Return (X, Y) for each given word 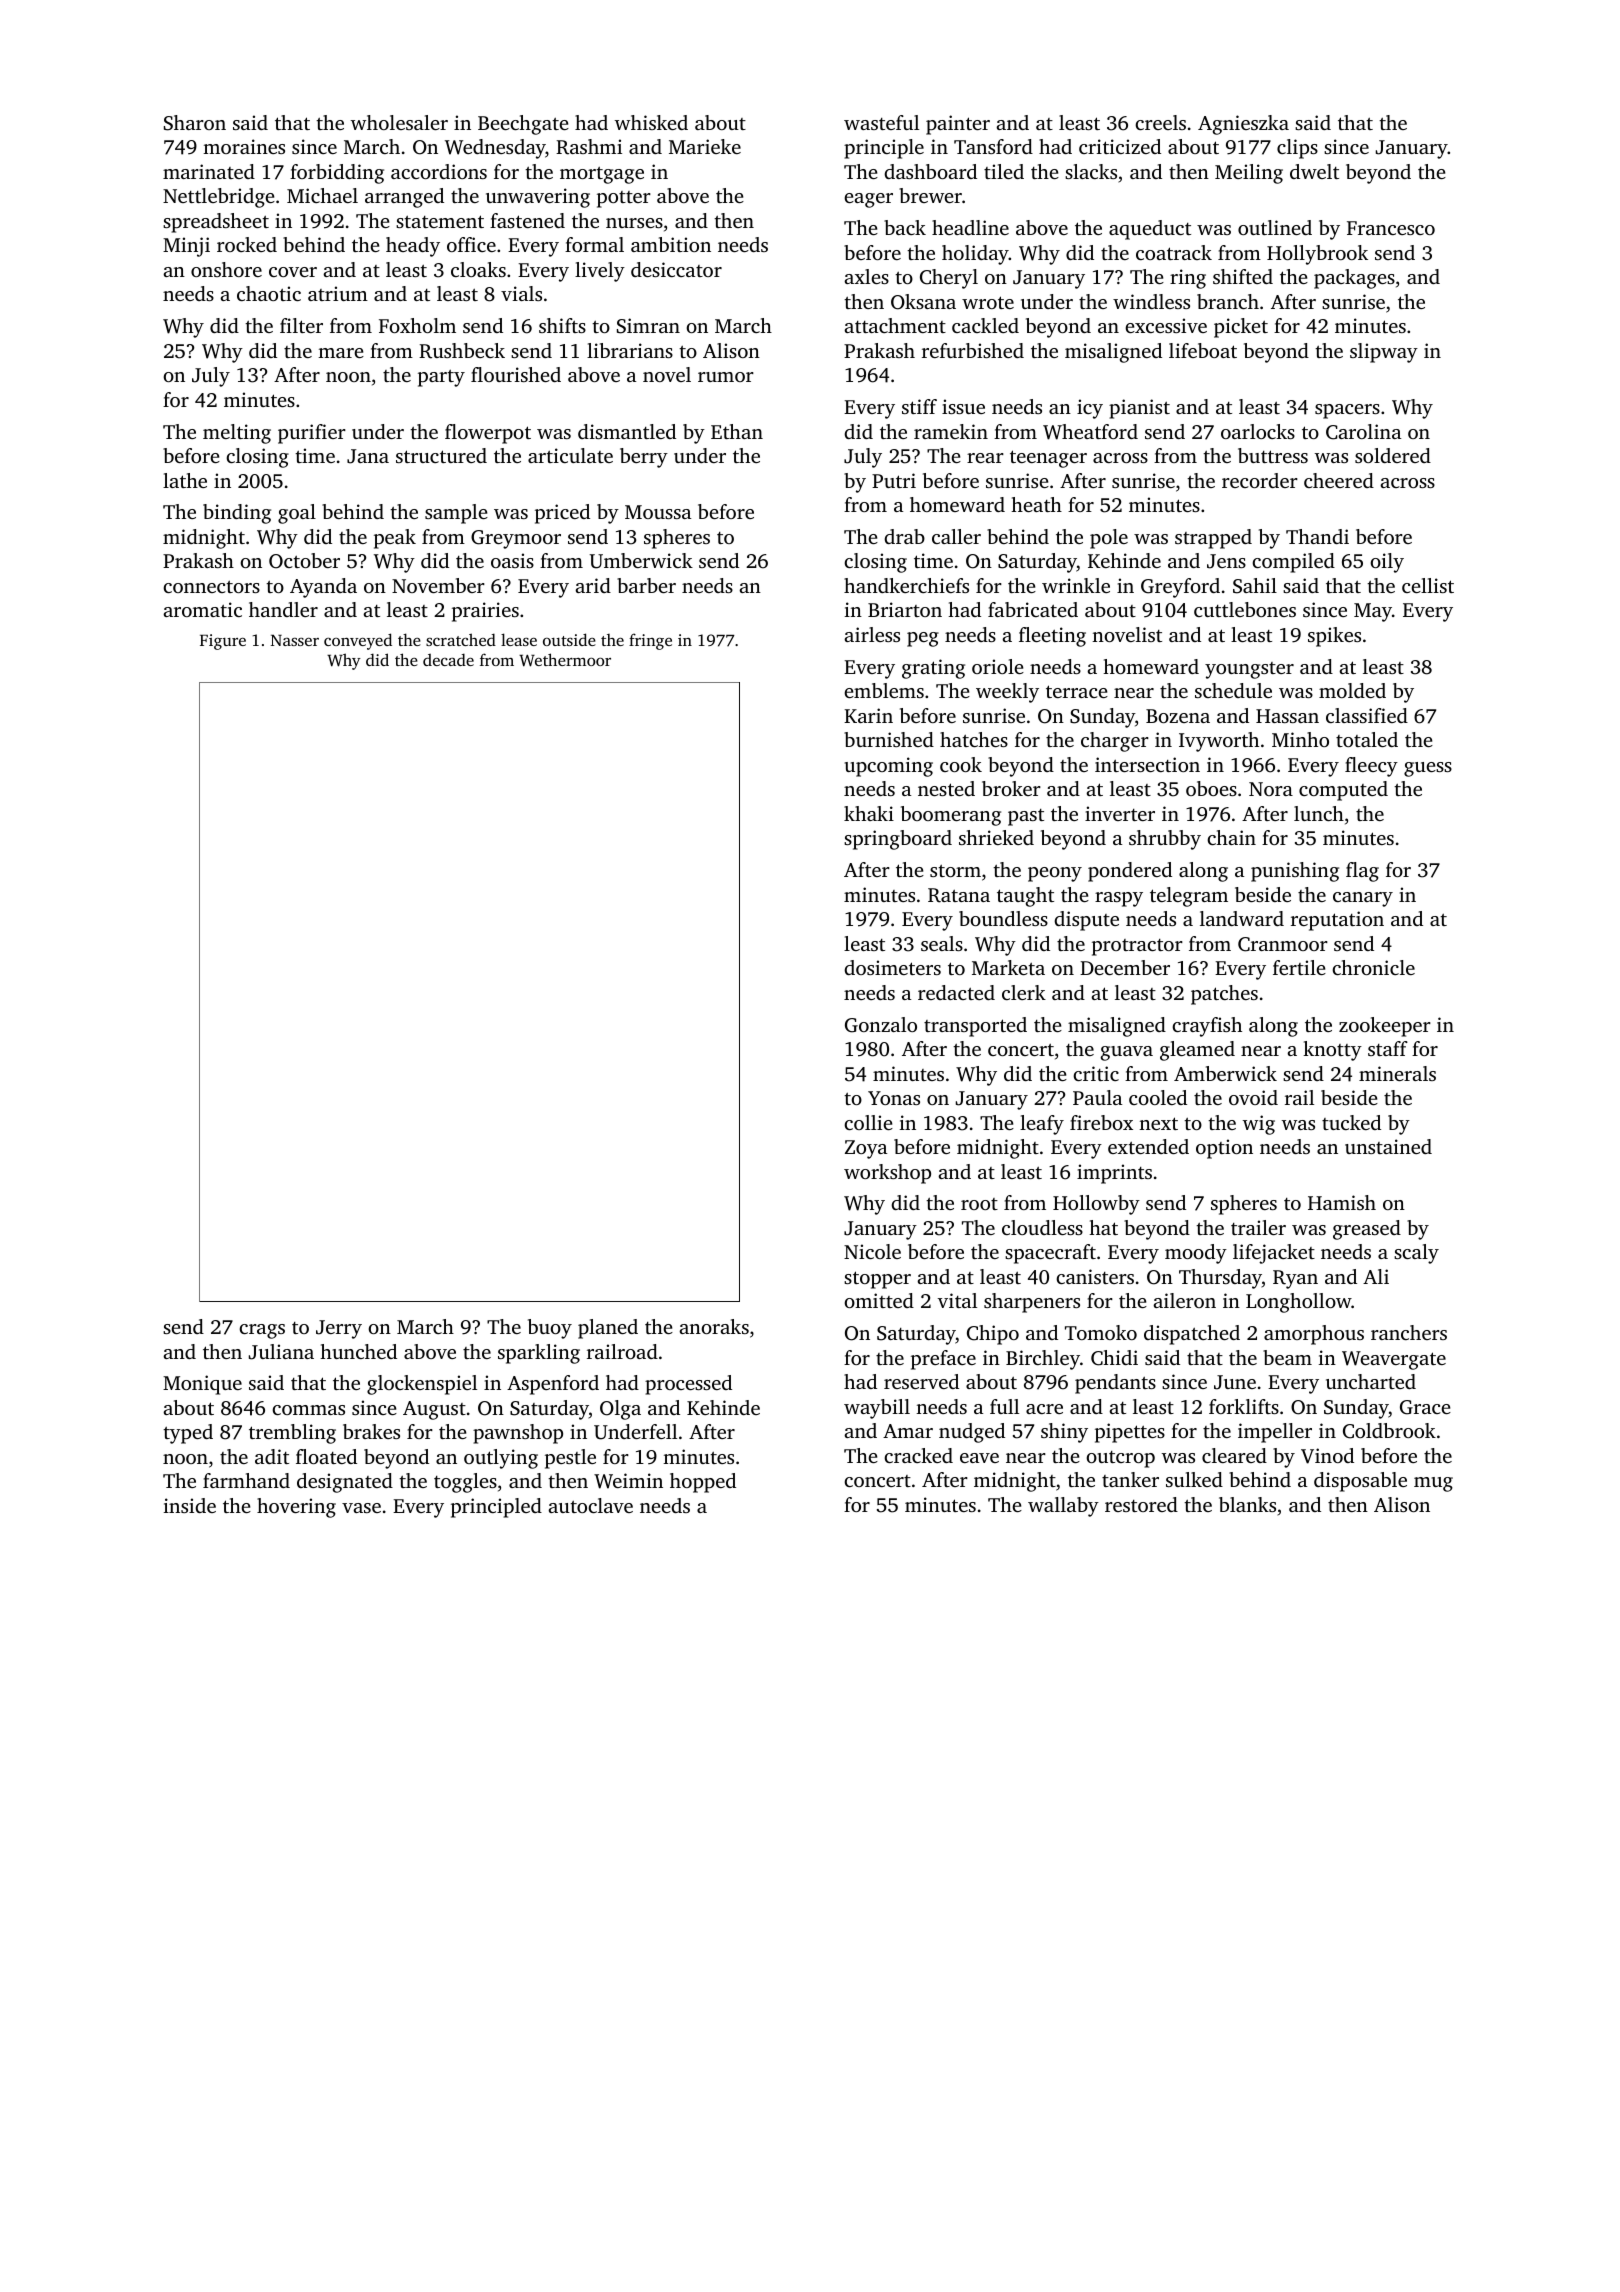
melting (237, 434)
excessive (1166, 325)
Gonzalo (881, 1025)
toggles (465, 1483)
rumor (726, 377)
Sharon (195, 123)
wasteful (881, 122)
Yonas (894, 1098)
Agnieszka (1243, 125)
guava (1127, 1053)
